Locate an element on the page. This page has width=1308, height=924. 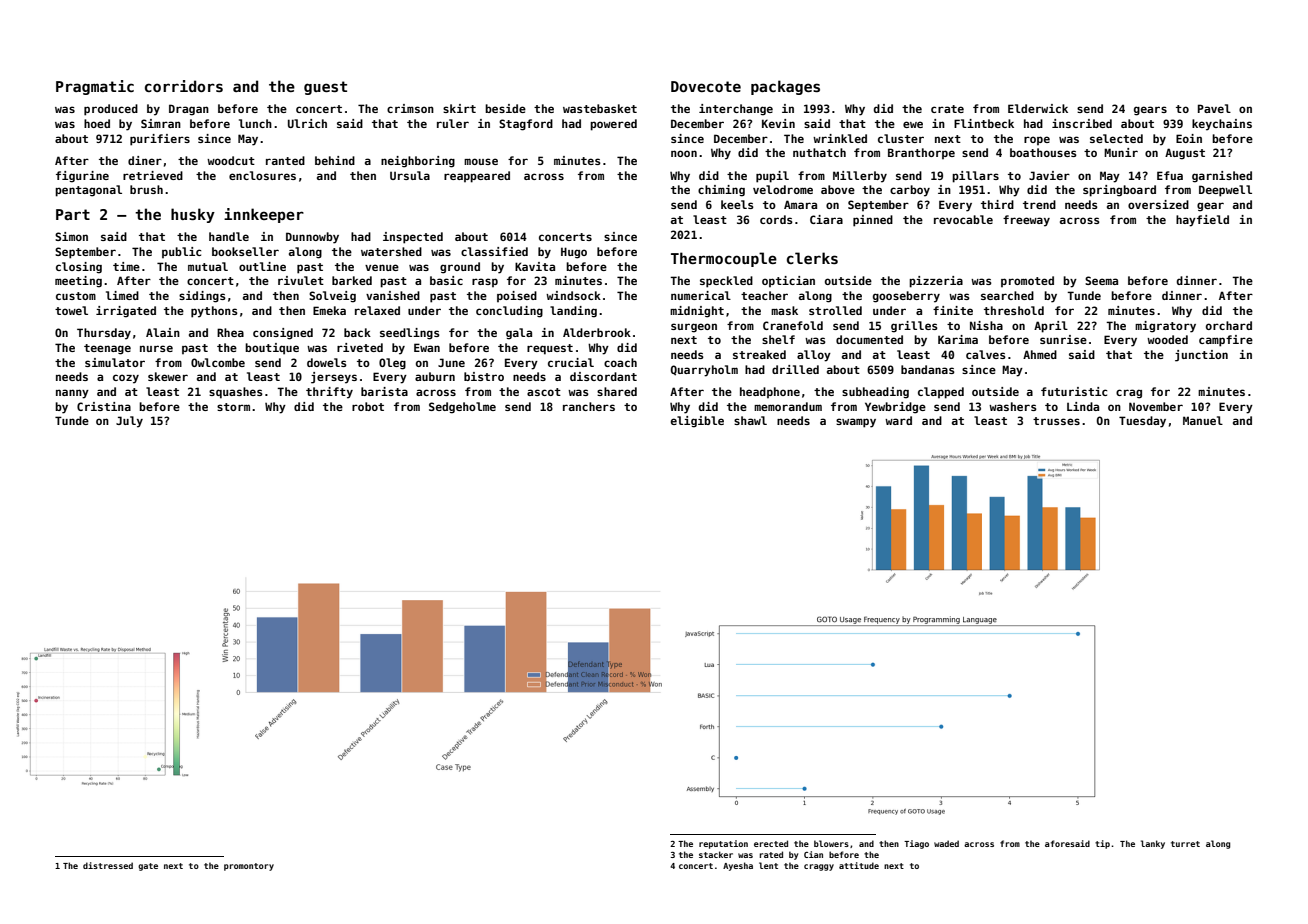
trusses is located at coordinates (1056, 421).
